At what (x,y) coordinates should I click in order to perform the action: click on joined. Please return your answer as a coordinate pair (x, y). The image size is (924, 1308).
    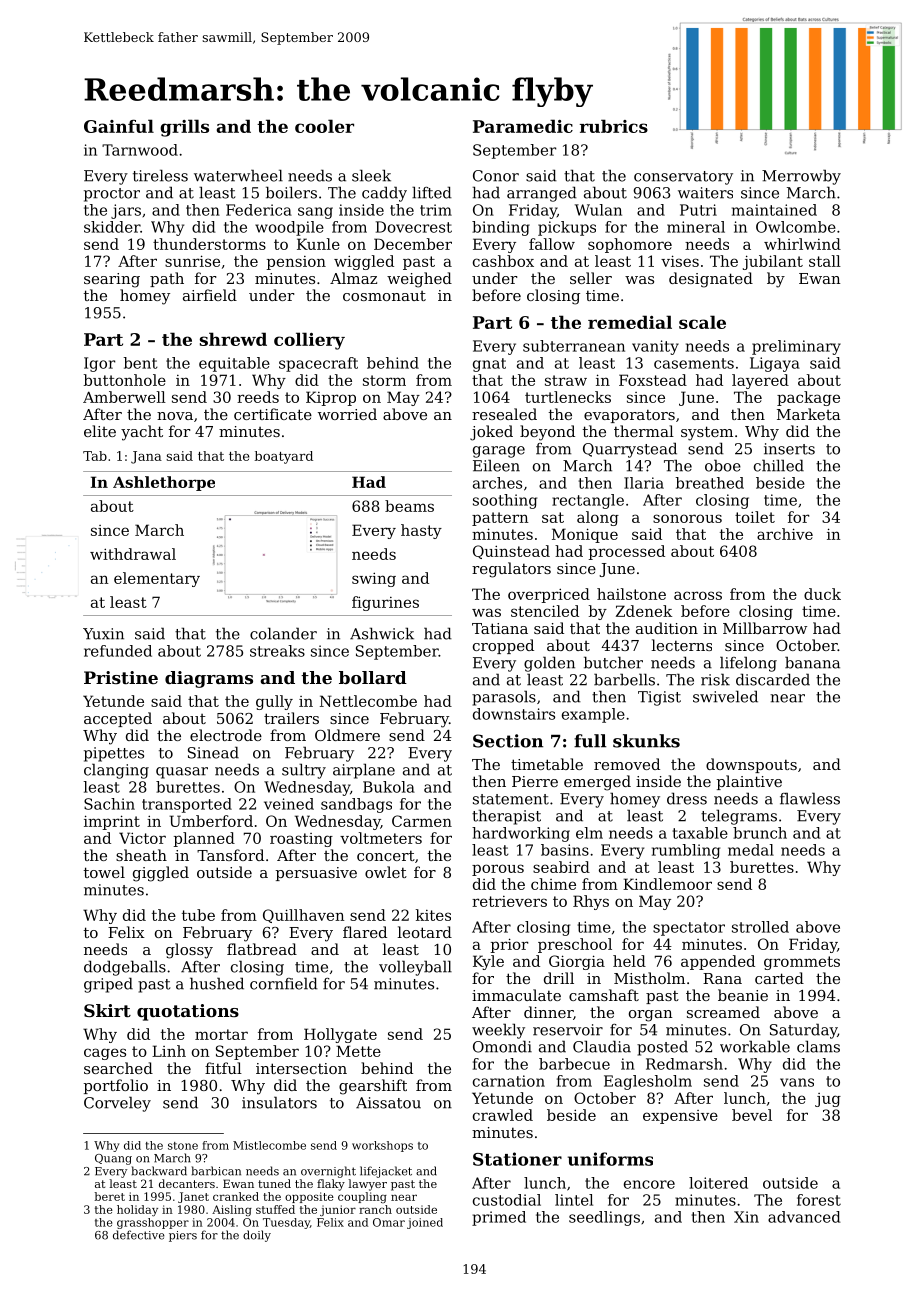
    Looking at the image, I should click on (425, 1223).
